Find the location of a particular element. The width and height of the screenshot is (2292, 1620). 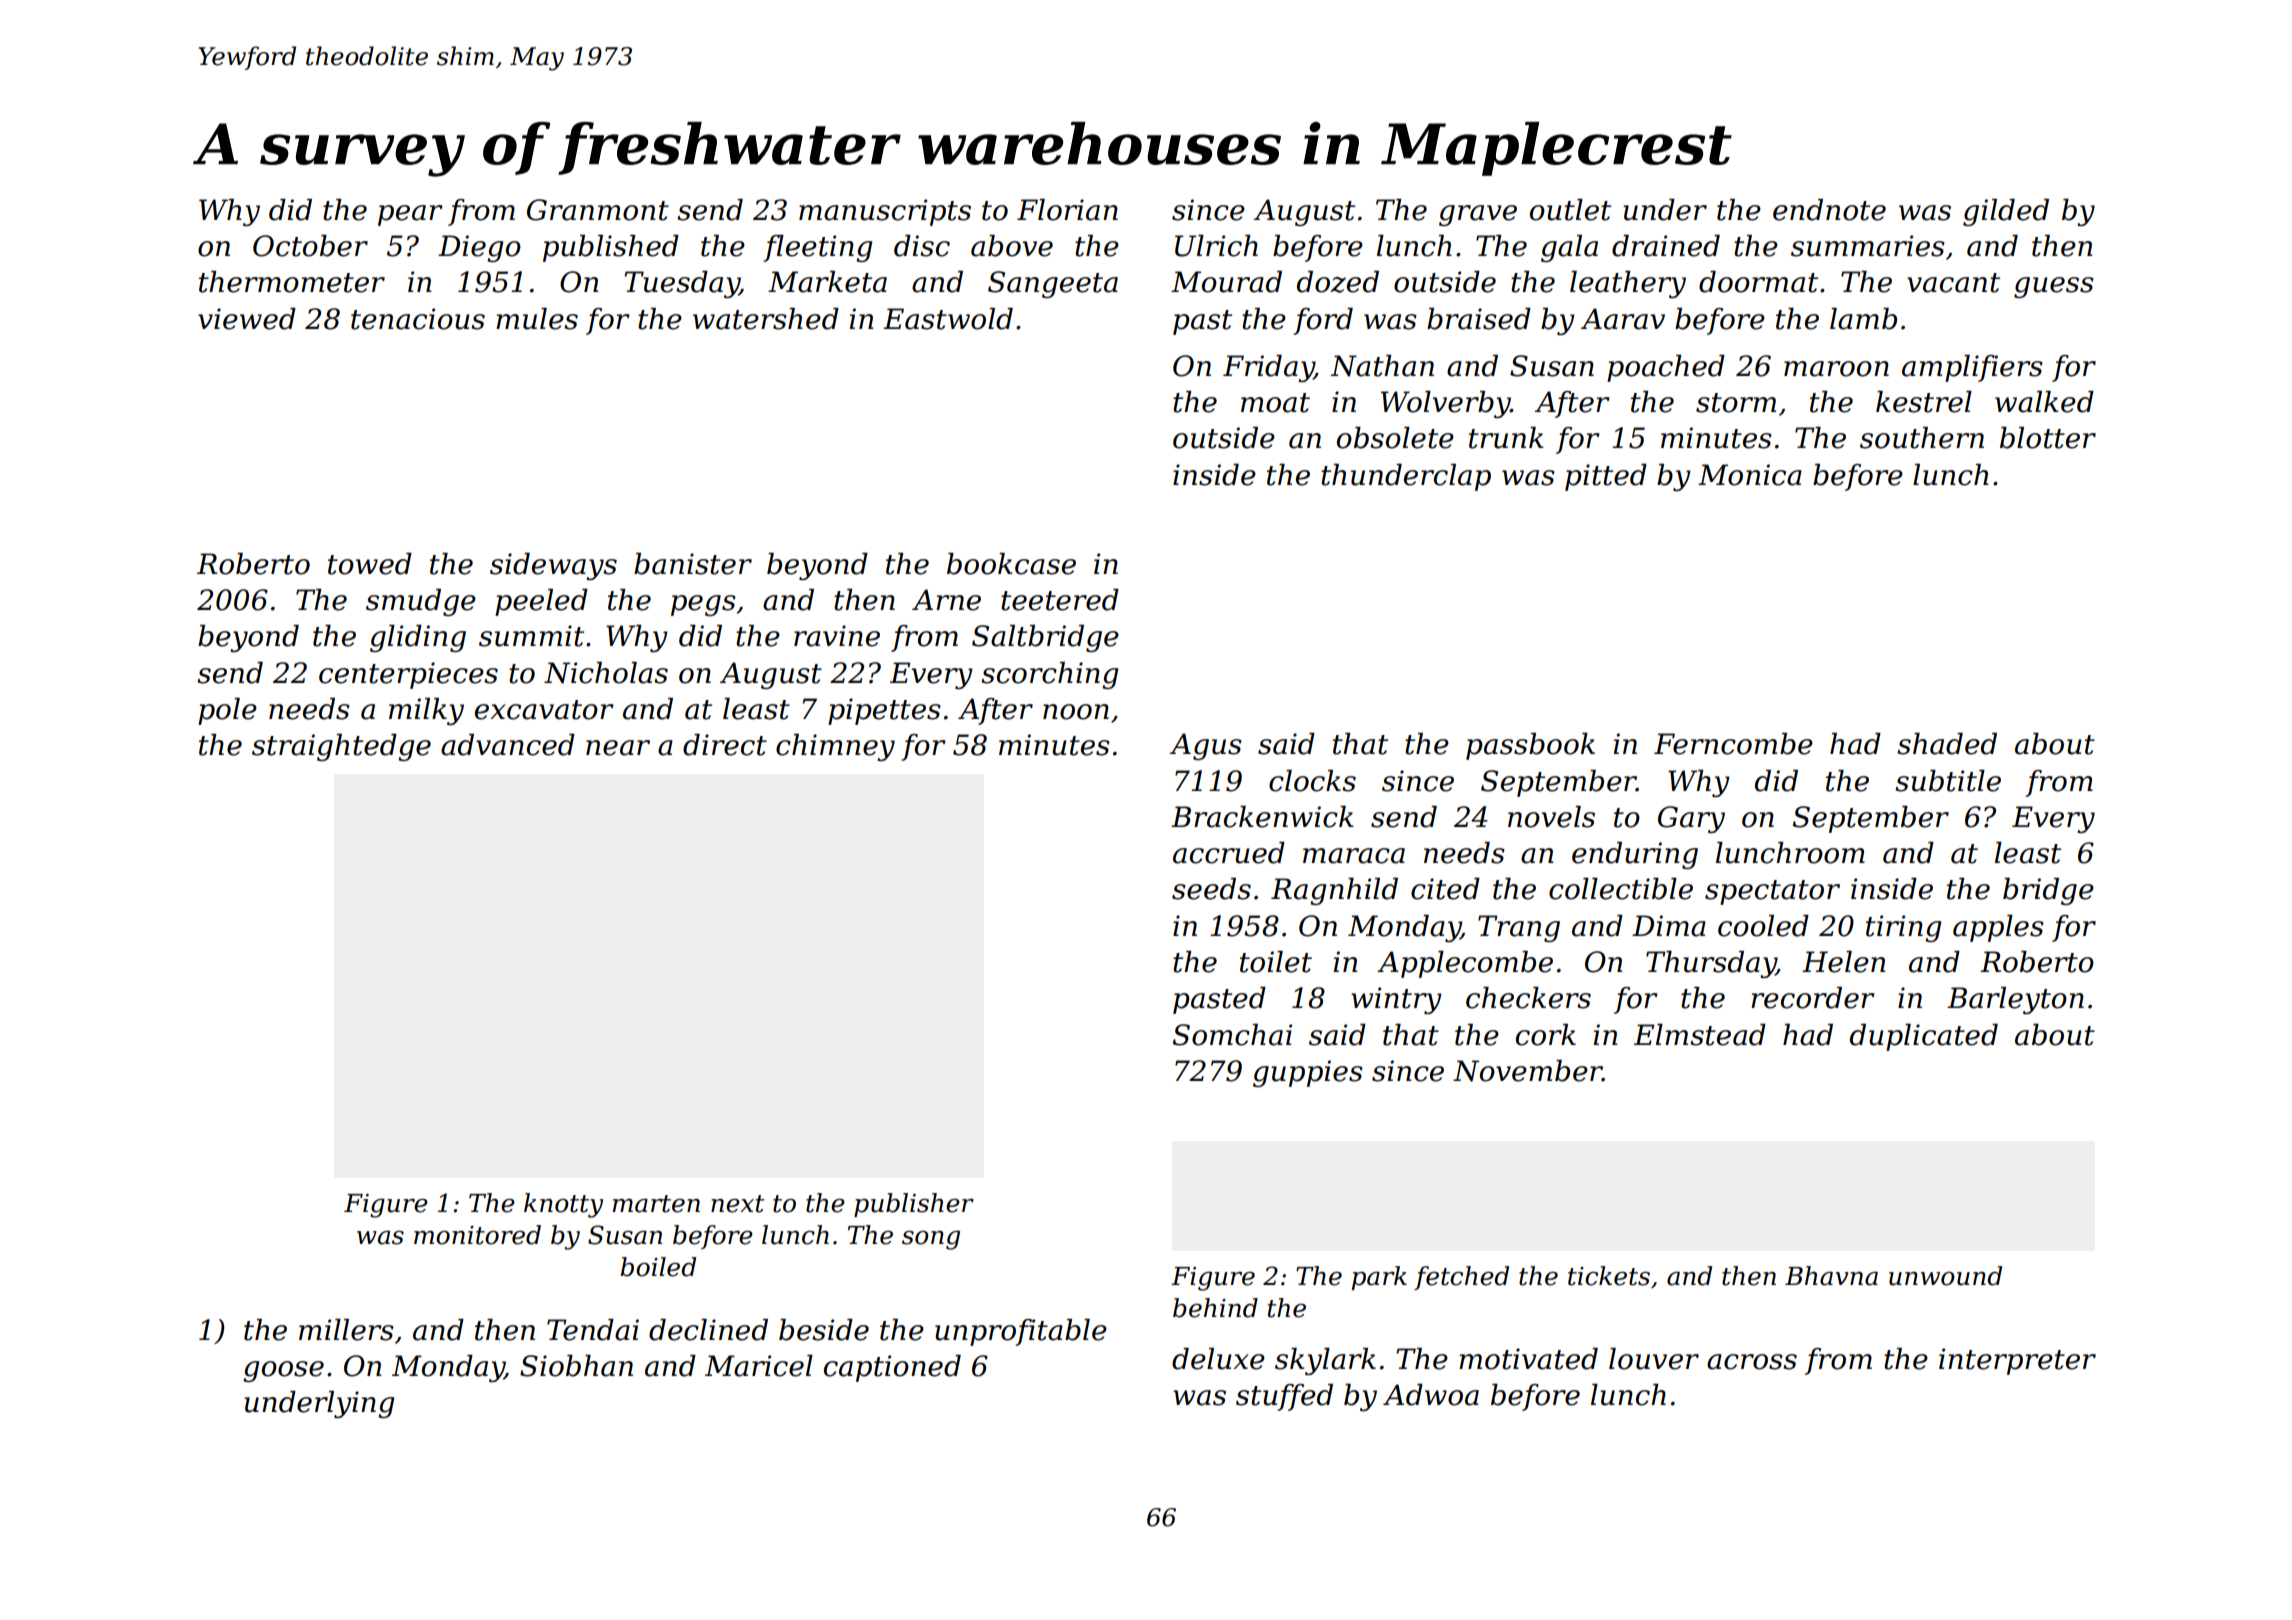

manuscripts is located at coordinates (885, 212).
